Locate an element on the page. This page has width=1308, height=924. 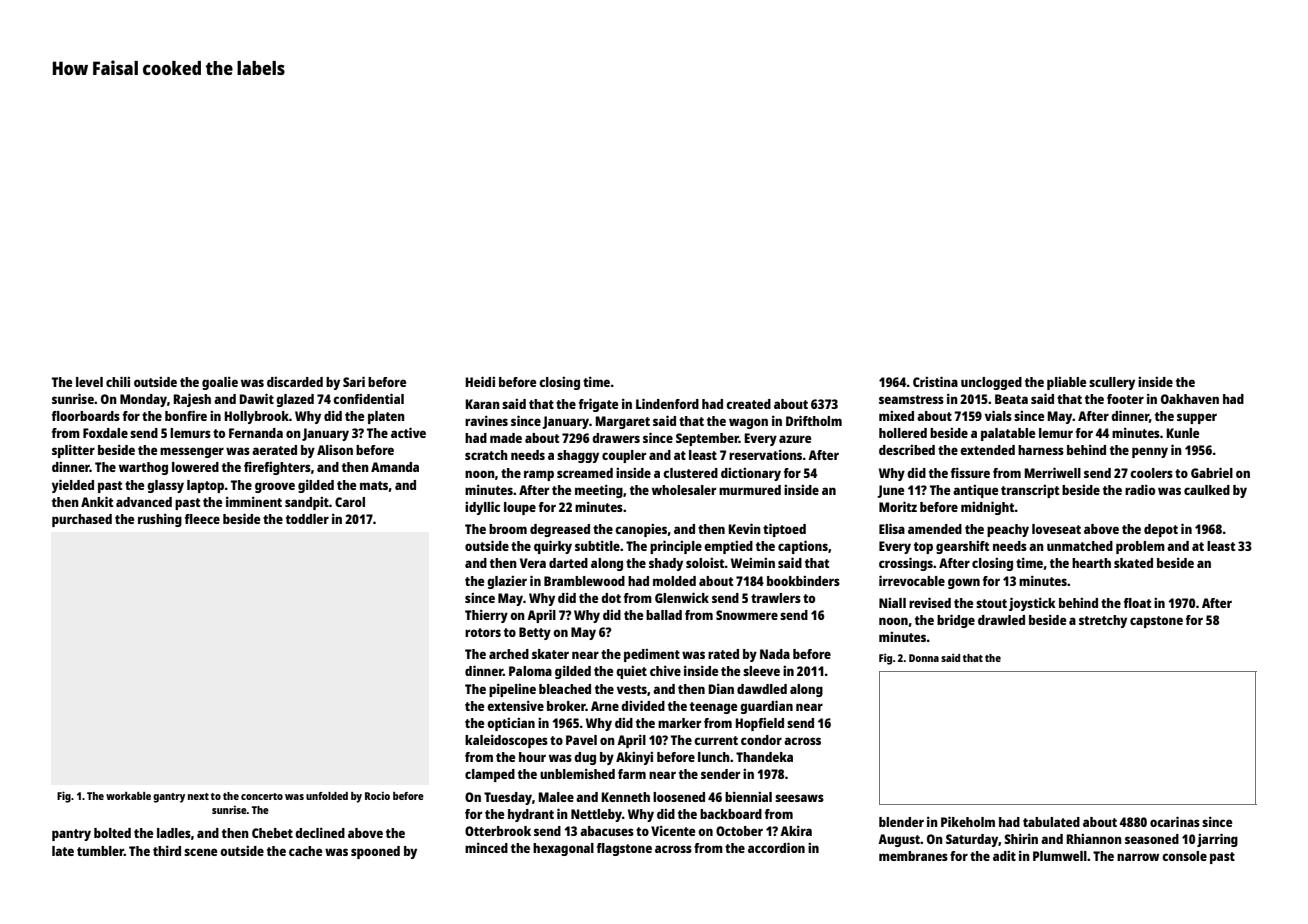
ocarinas is located at coordinates (1175, 821).
